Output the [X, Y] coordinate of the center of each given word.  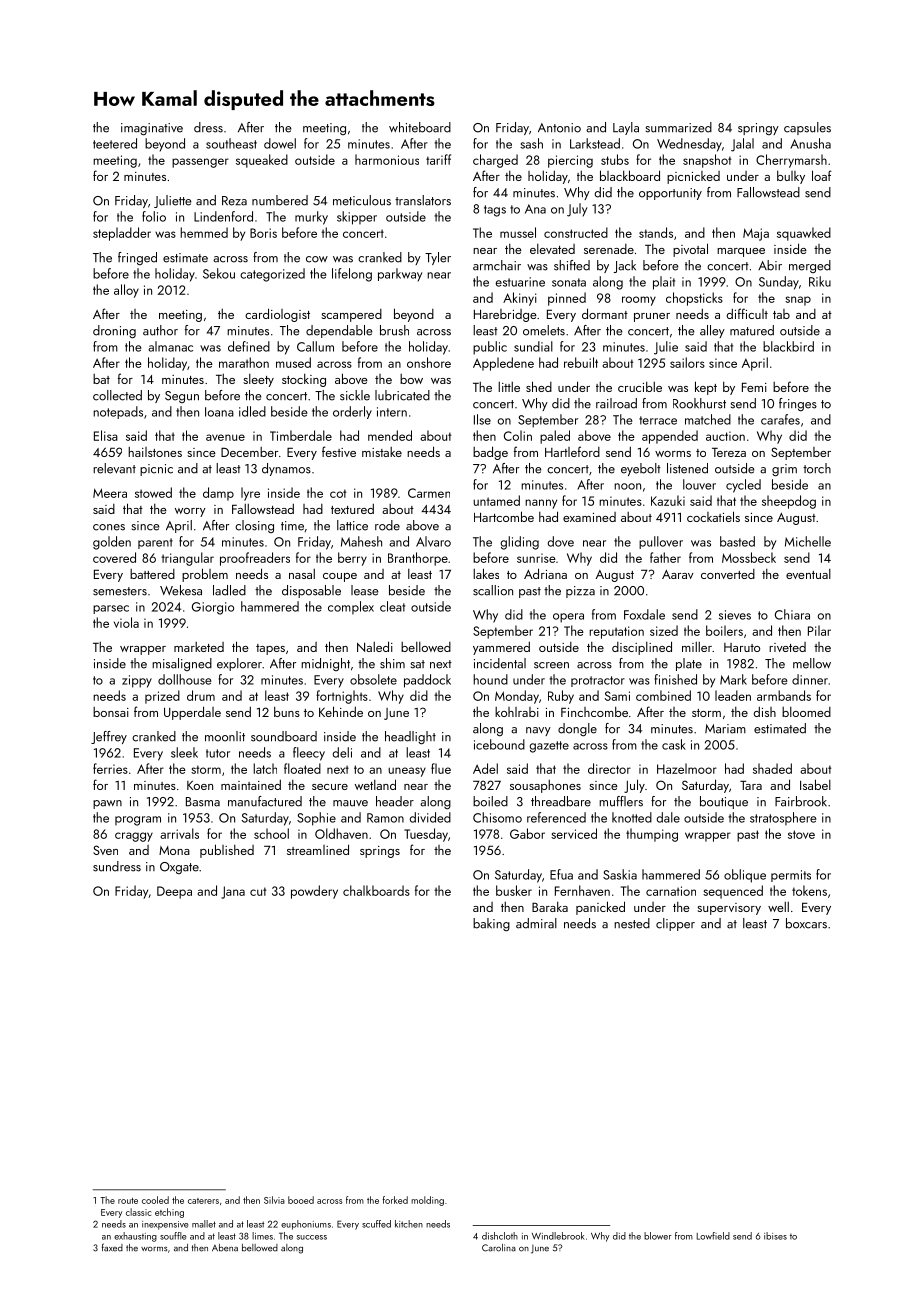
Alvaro [433, 541]
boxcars [806, 923]
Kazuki [668, 500]
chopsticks [694, 299]
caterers [203, 1201]
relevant [114, 468]
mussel [518, 232]
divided [430, 817]
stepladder [122, 234]
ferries [110, 768]
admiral [536, 923]
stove [801, 834]
